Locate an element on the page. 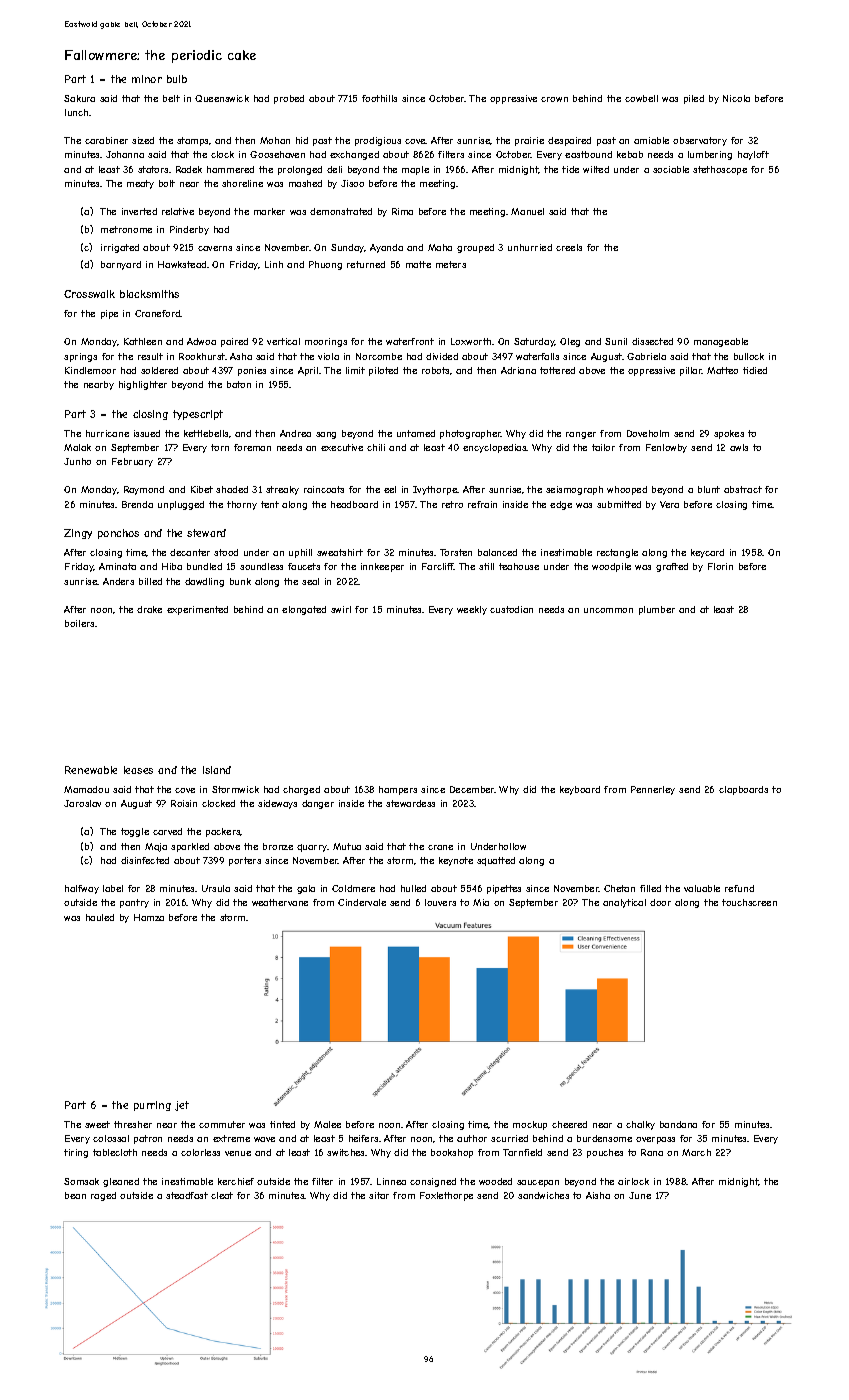 The image size is (849, 1400). Farcliff is located at coordinates (438, 566).
